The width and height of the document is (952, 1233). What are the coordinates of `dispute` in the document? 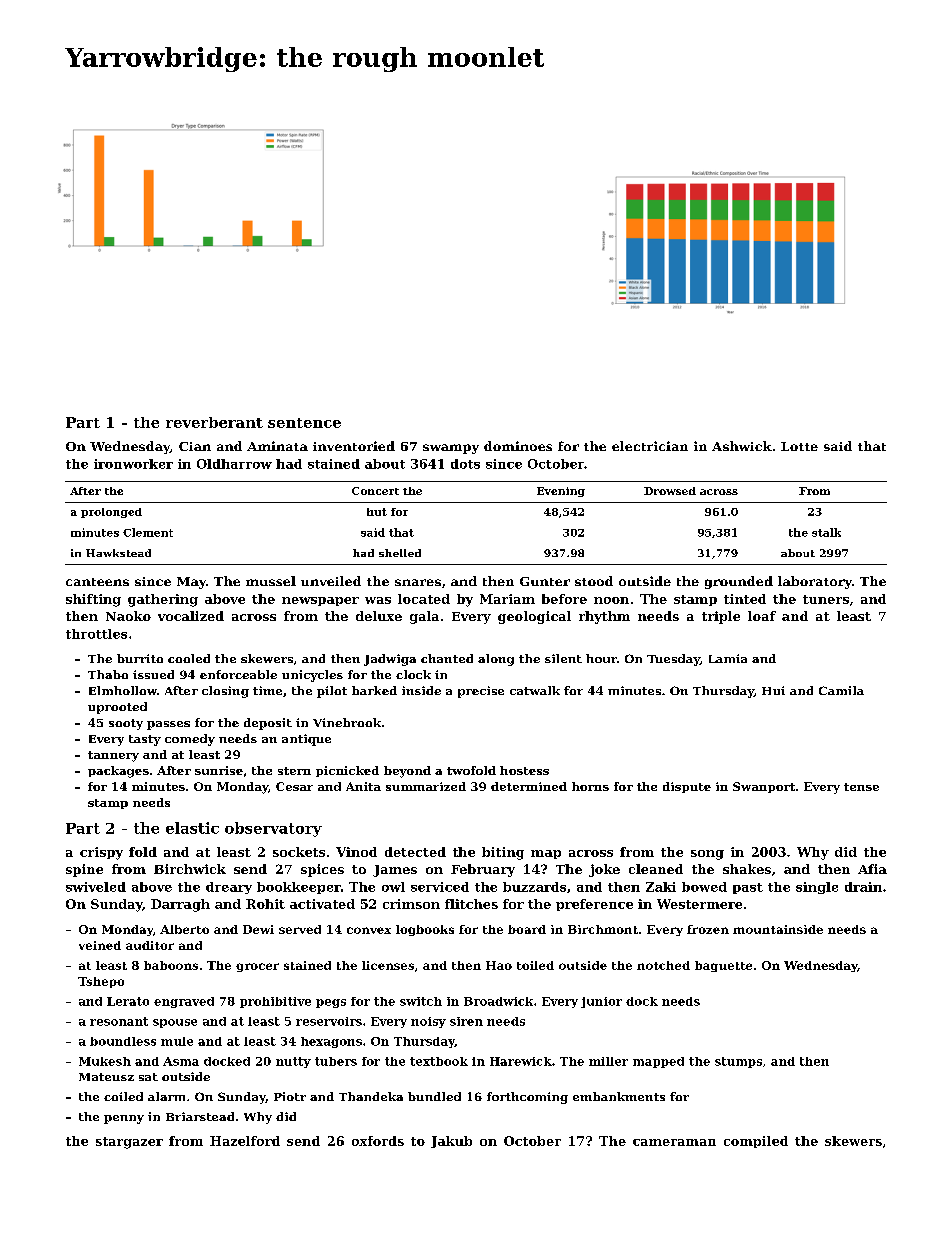 It's located at (687, 787).
